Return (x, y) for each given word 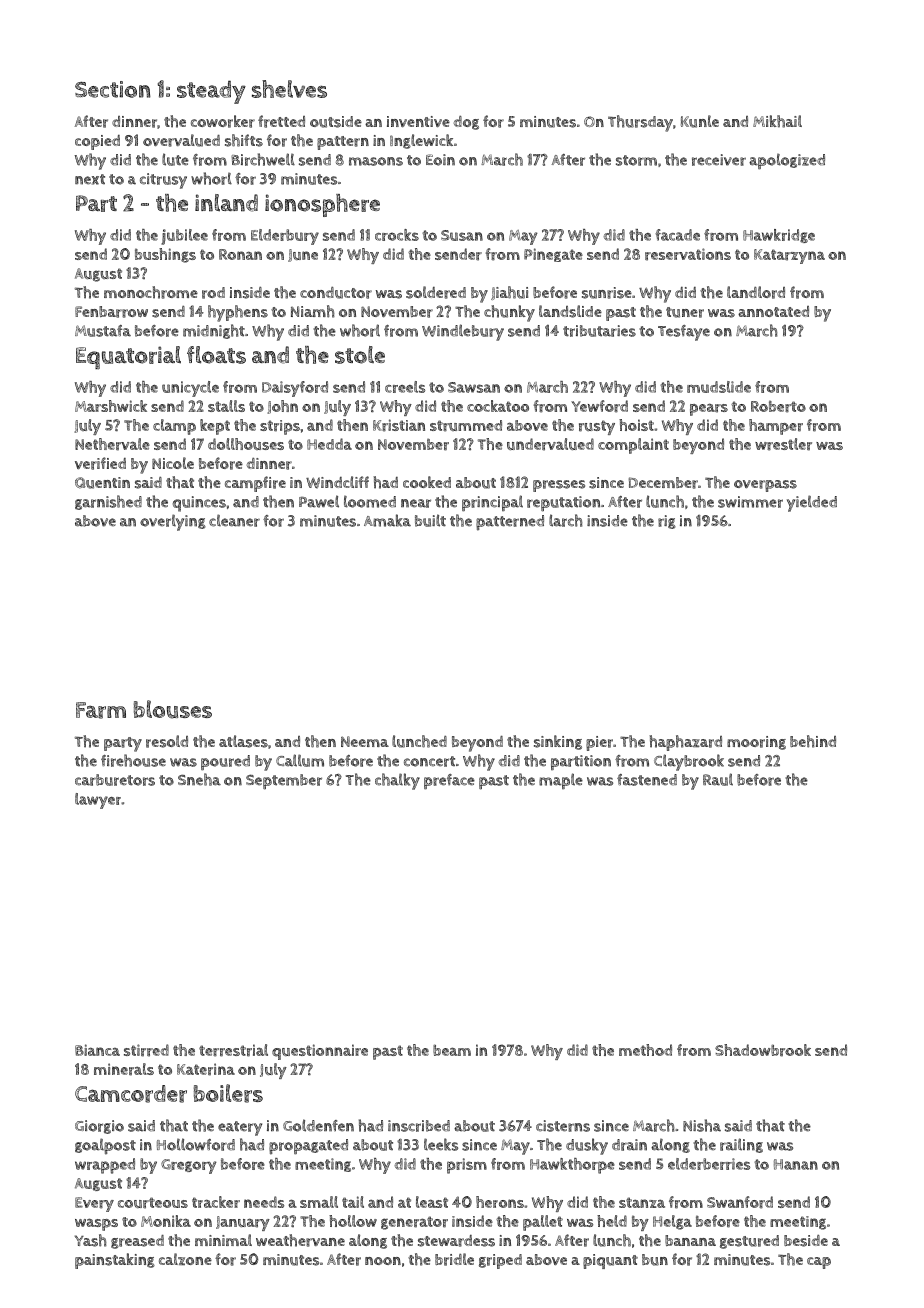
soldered (436, 292)
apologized (787, 161)
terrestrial (233, 1050)
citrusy (163, 181)
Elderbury (285, 237)
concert (429, 761)
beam (452, 1050)
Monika (166, 1221)
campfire (255, 484)
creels (405, 387)
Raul (718, 779)
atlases (243, 741)
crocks (397, 235)
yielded (812, 503)
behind (813, 741)
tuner (685, 312)
